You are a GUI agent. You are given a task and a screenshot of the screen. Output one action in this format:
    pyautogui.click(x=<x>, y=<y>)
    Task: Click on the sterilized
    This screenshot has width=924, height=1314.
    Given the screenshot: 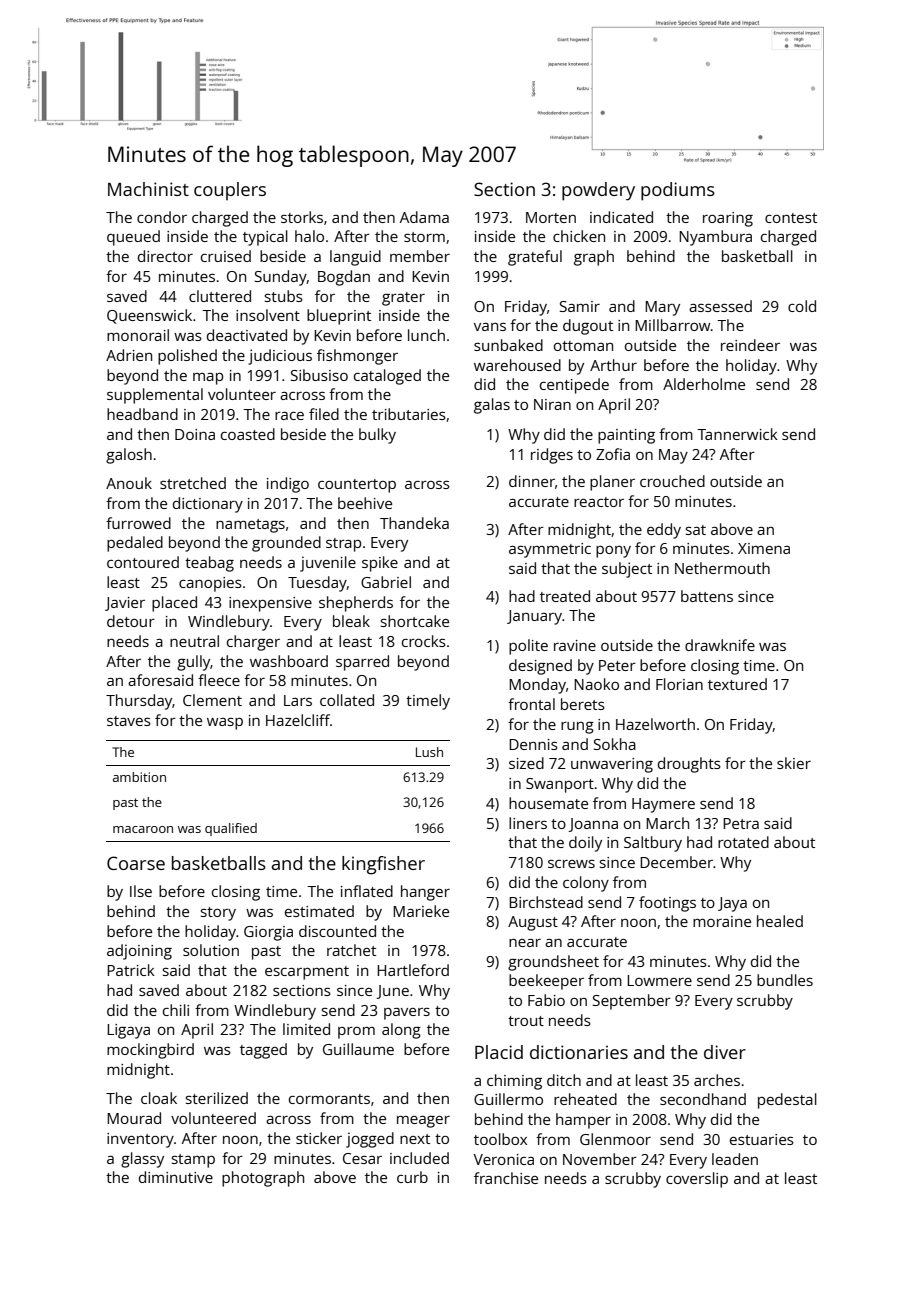 What is the action you would take?
    pyautogui.click(x=217, y=1098)
